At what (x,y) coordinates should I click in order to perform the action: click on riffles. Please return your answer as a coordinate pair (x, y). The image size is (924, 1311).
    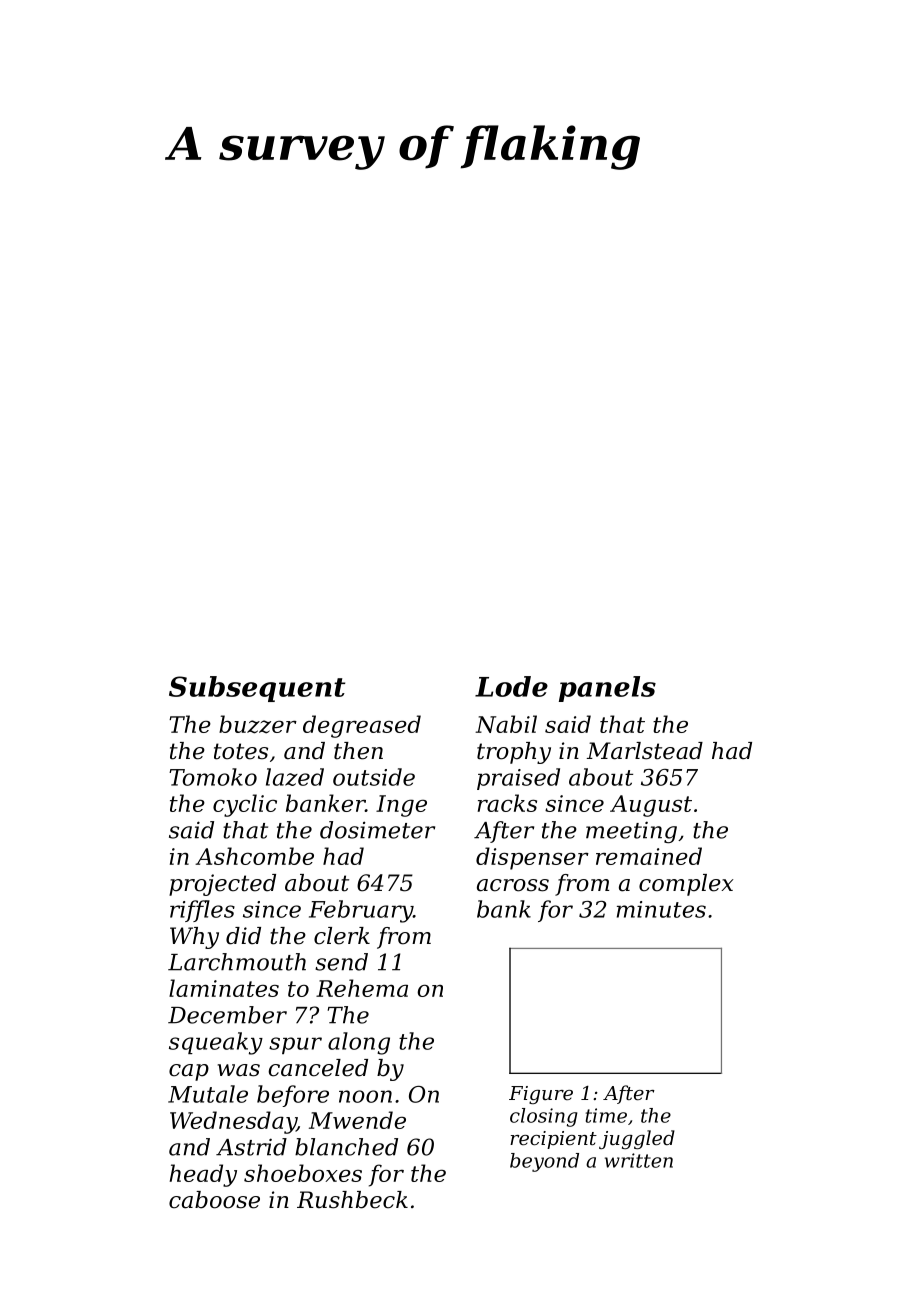
    Looking at the image, I should click on (202, 911).
